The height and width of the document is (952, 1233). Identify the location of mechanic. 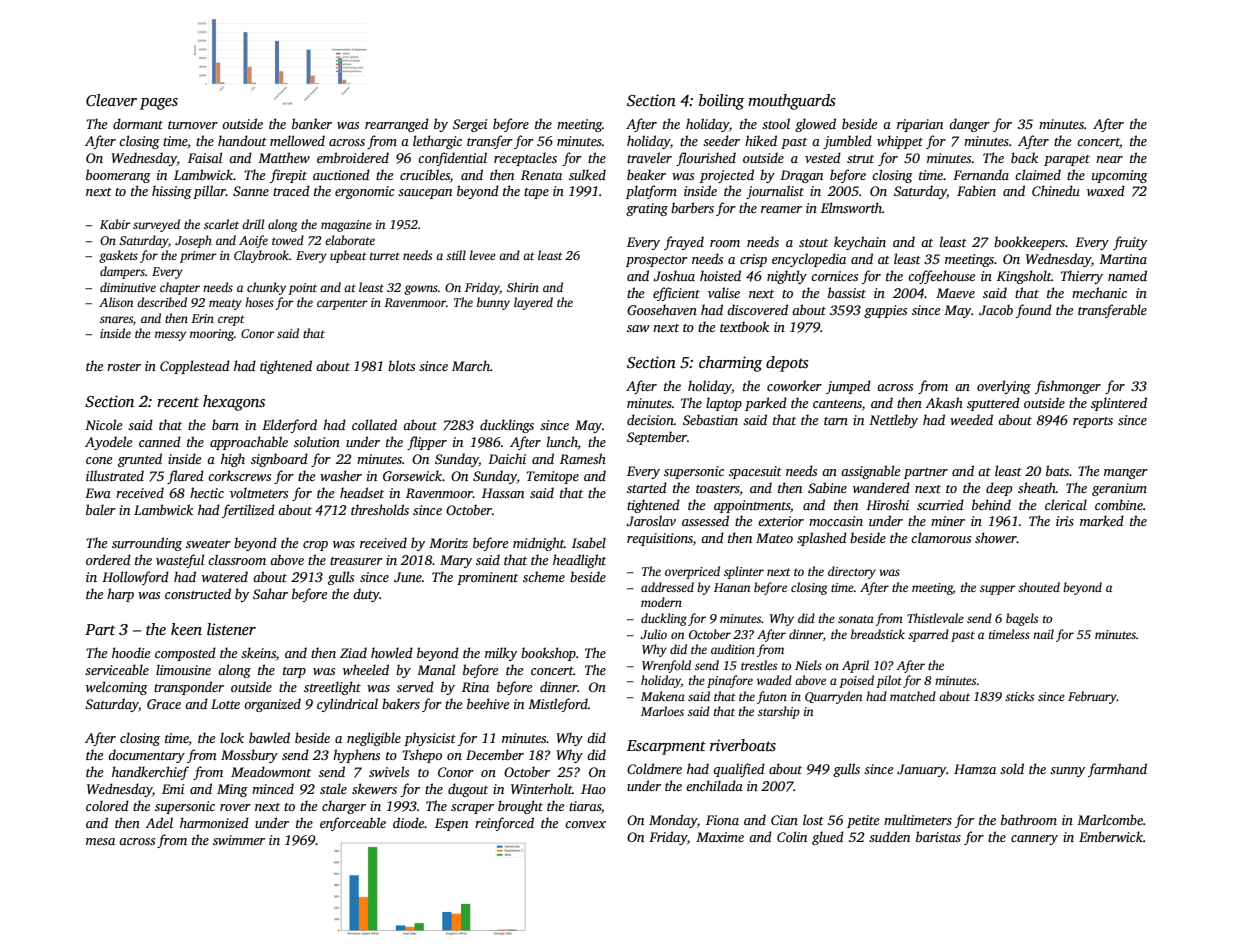
(1099, 292).
